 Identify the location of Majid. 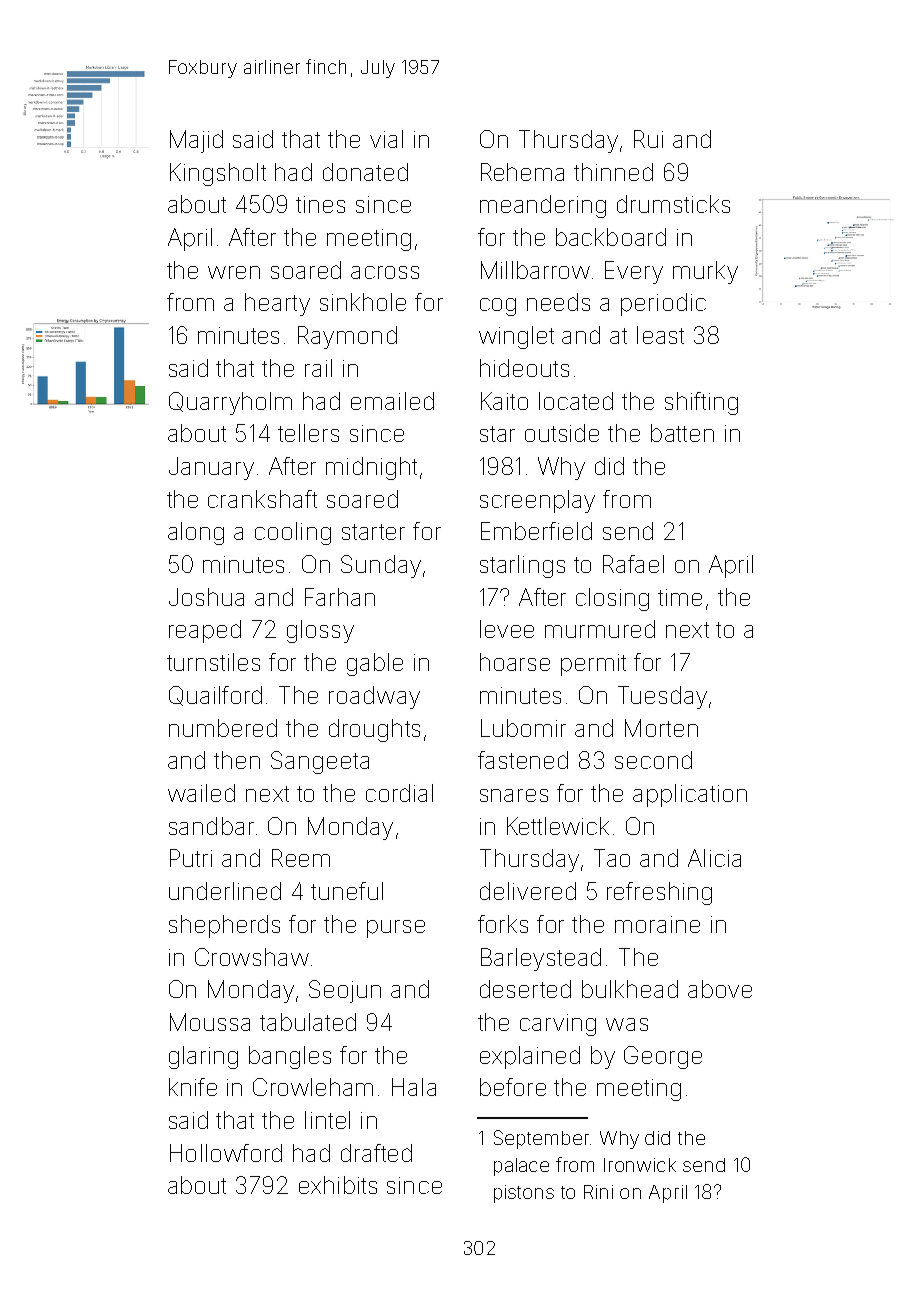
(196, 141).
